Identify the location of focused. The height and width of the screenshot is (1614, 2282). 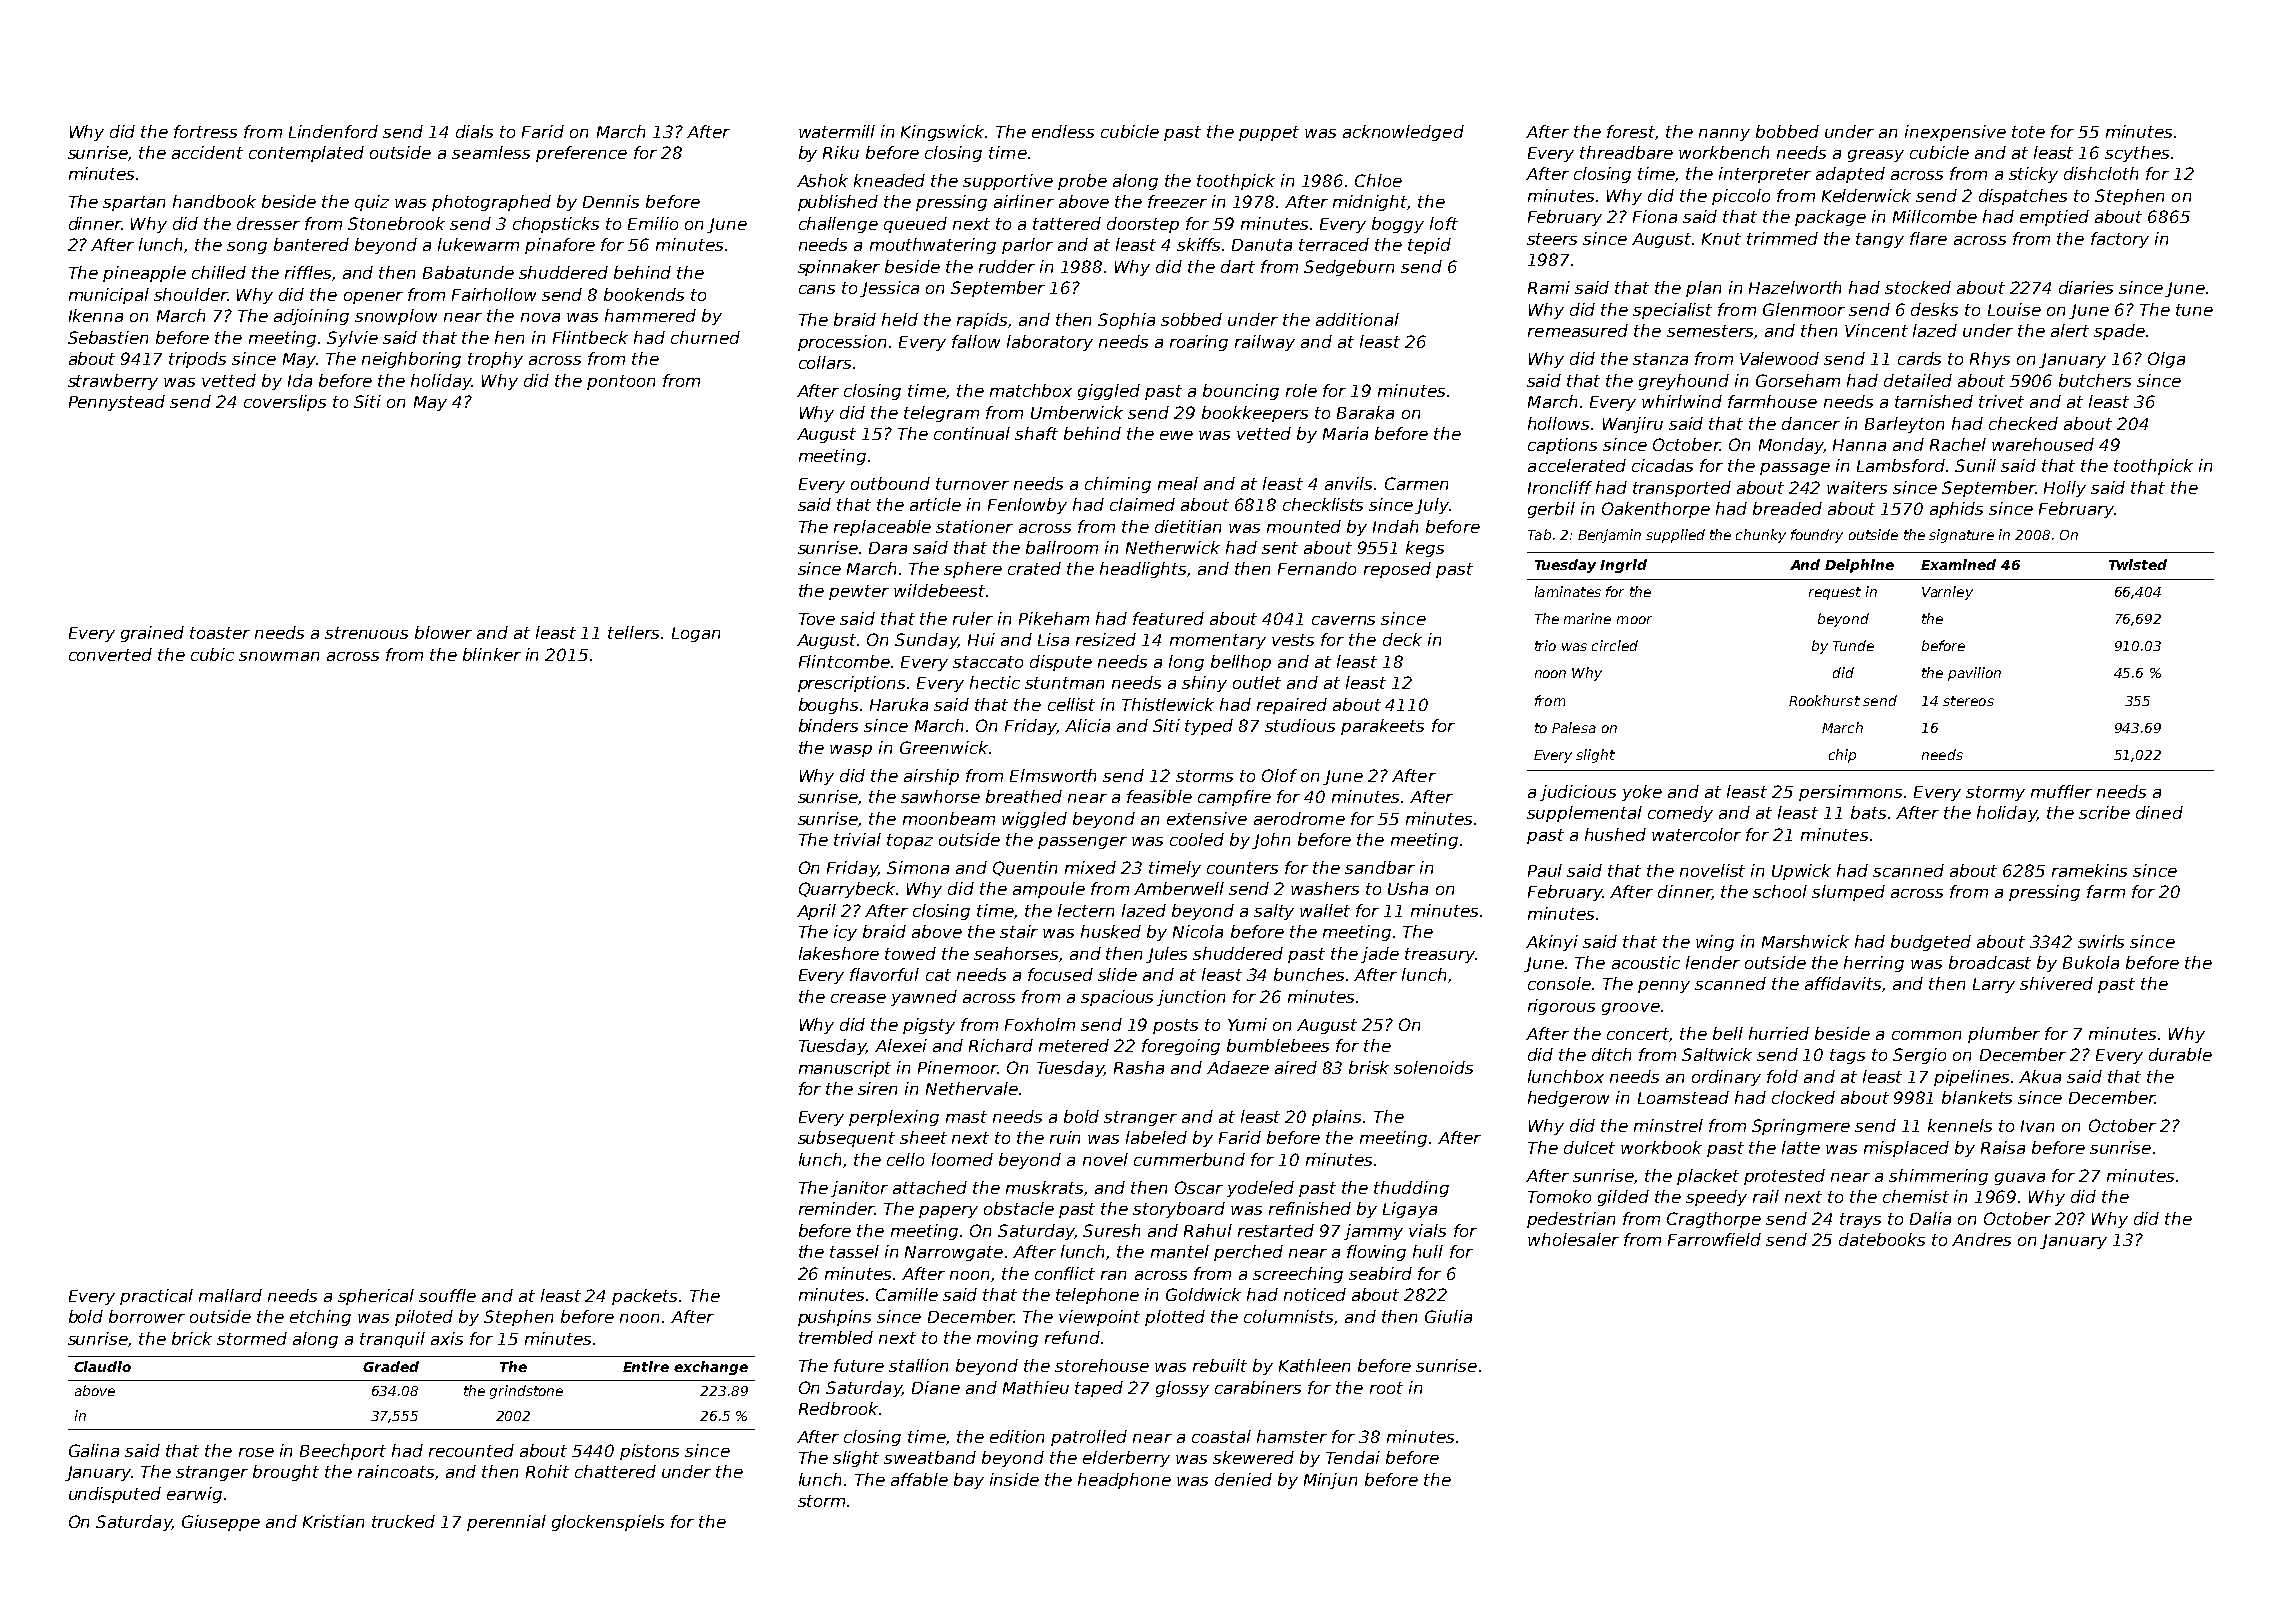
(1060, 974).
